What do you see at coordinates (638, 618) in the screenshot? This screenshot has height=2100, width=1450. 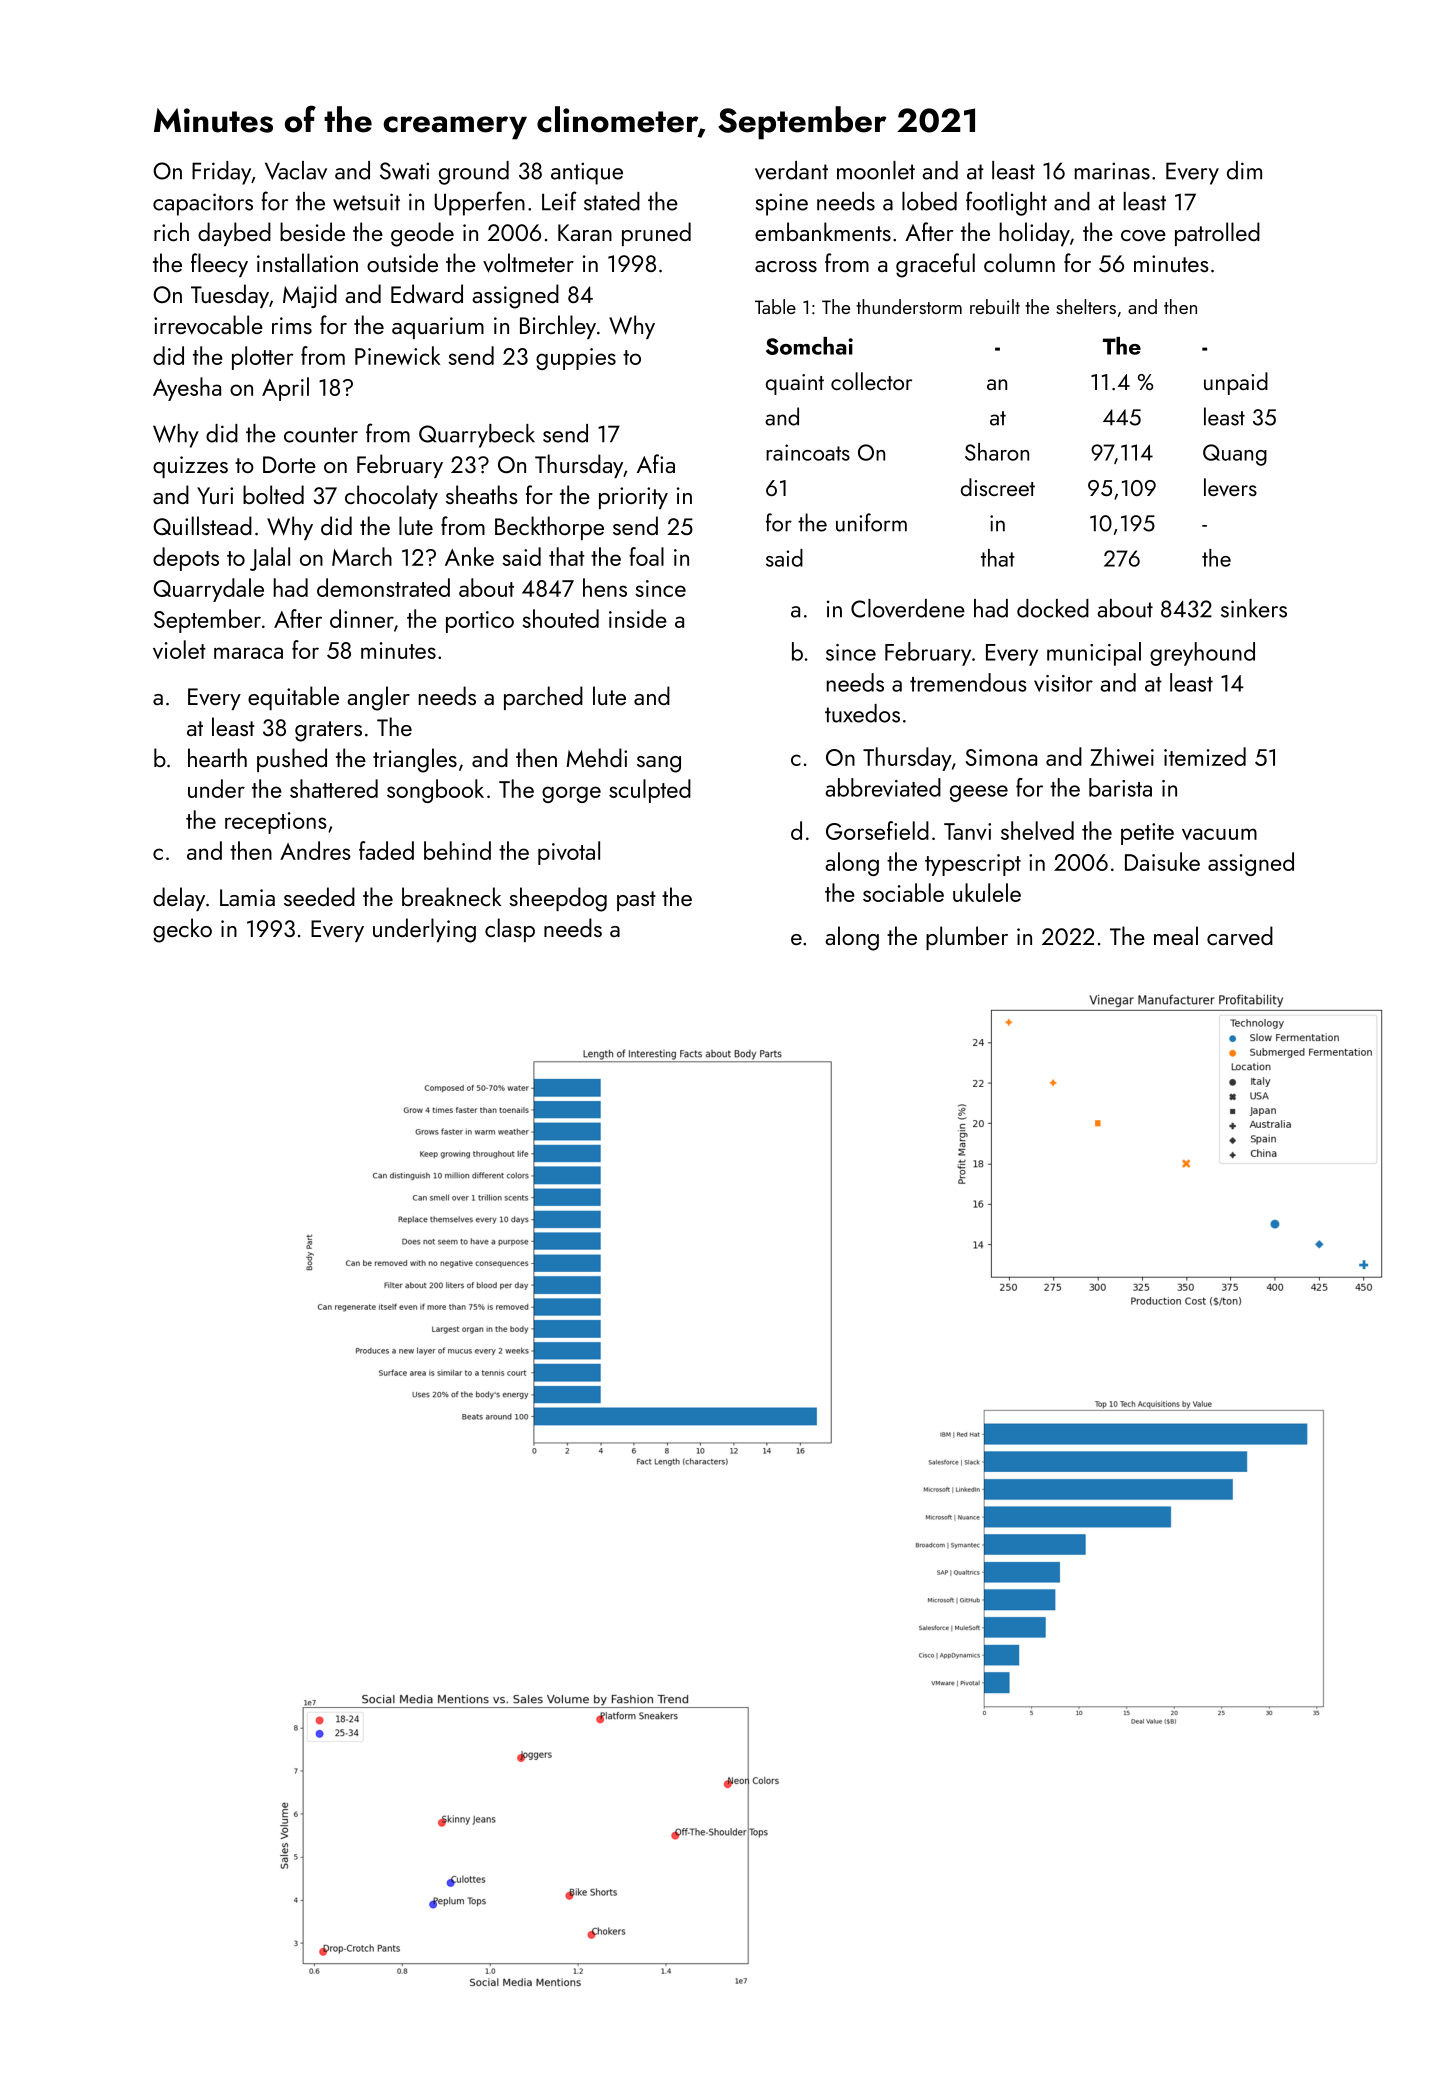 I see `inside` at bounding box center [638, 618].
